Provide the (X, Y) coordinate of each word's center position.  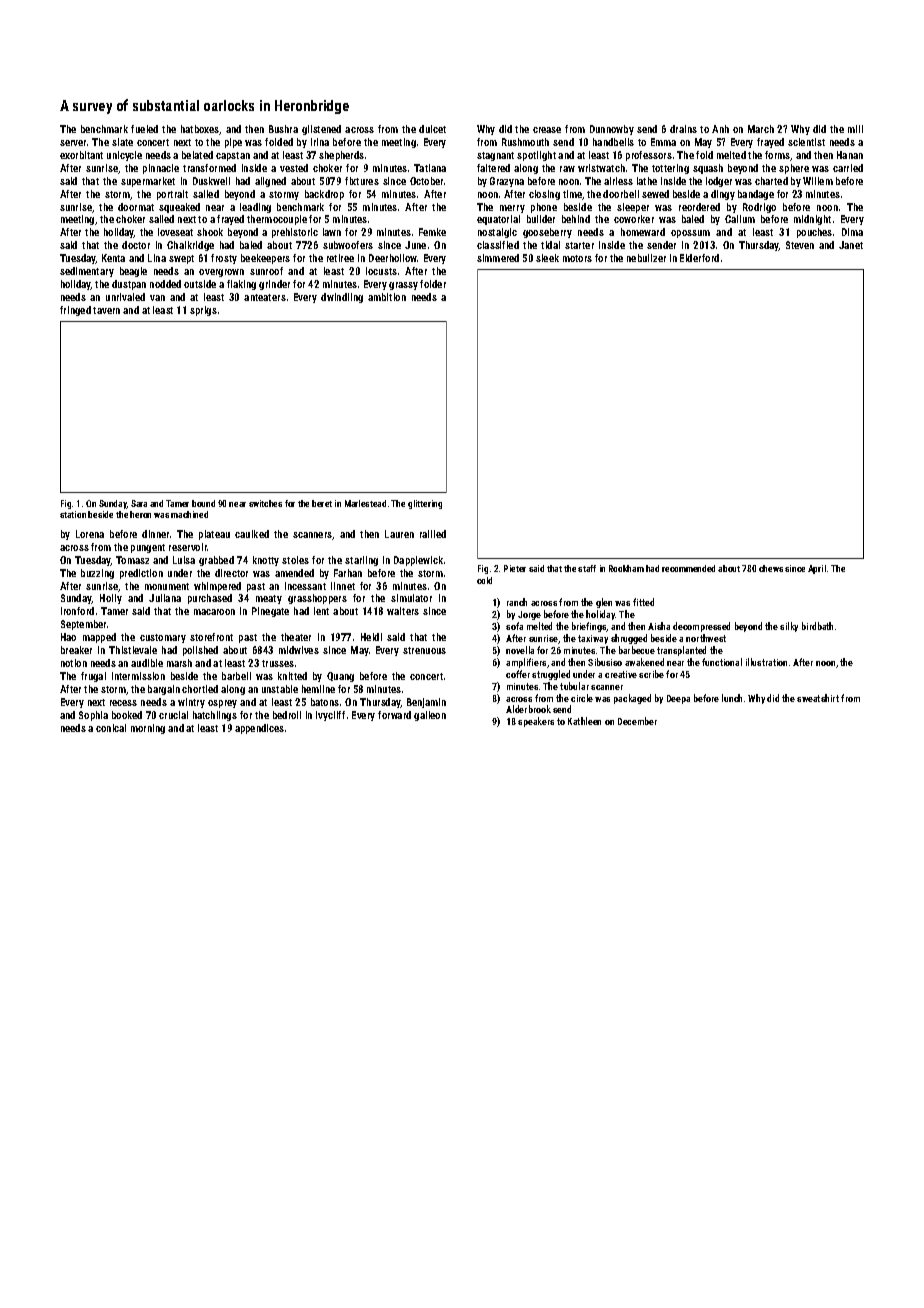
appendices (259, 729)
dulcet (432, 129)
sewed (655, 194)
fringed (75, 311)
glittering (425, 504)
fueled (144, 129)
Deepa (678, 699)
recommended (688, 568)
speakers (536, 722)
